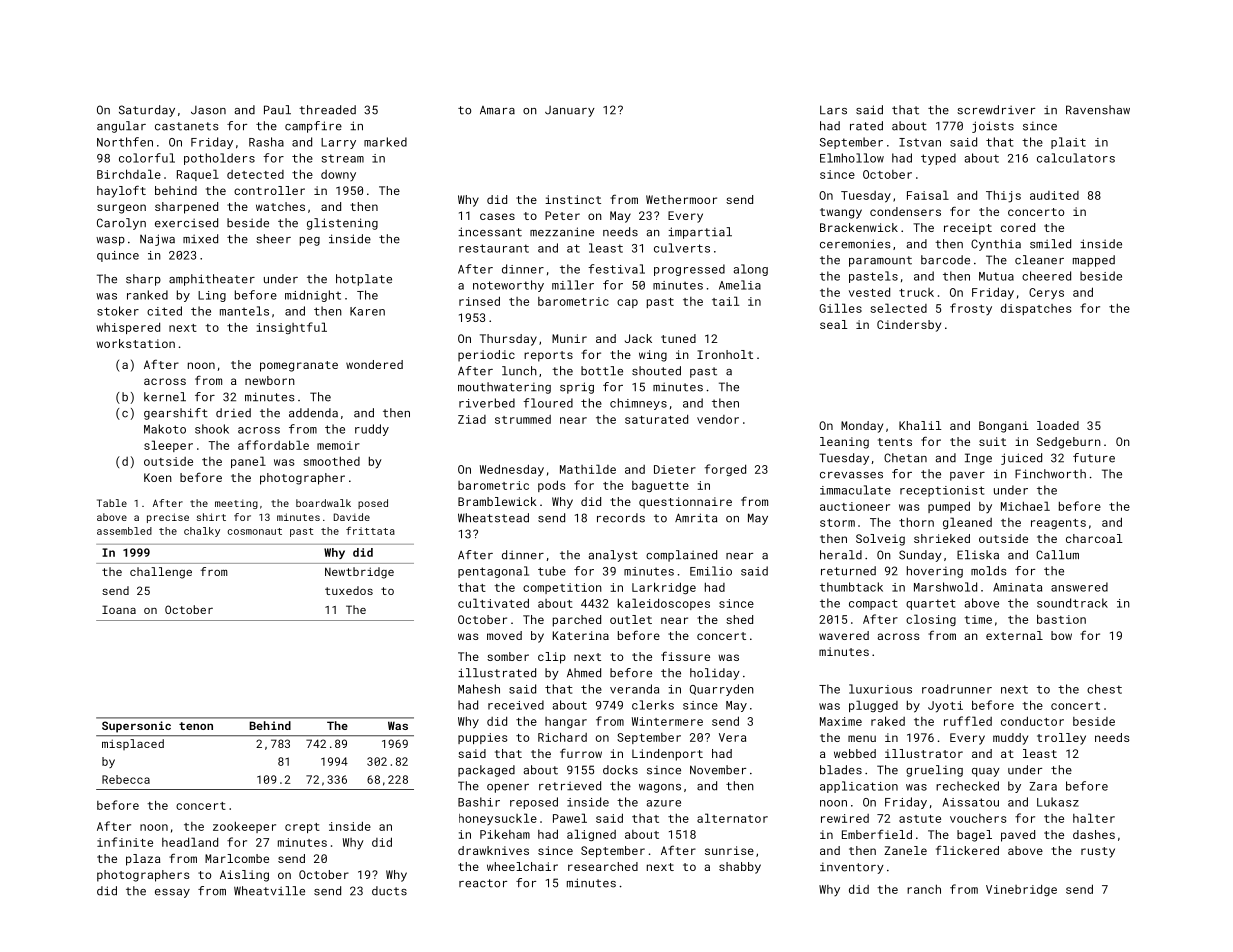  What do you see at coordinates (1021, 890) in the screenshot?
I see `Vinebridge` at bounding box center [1021, 890].
